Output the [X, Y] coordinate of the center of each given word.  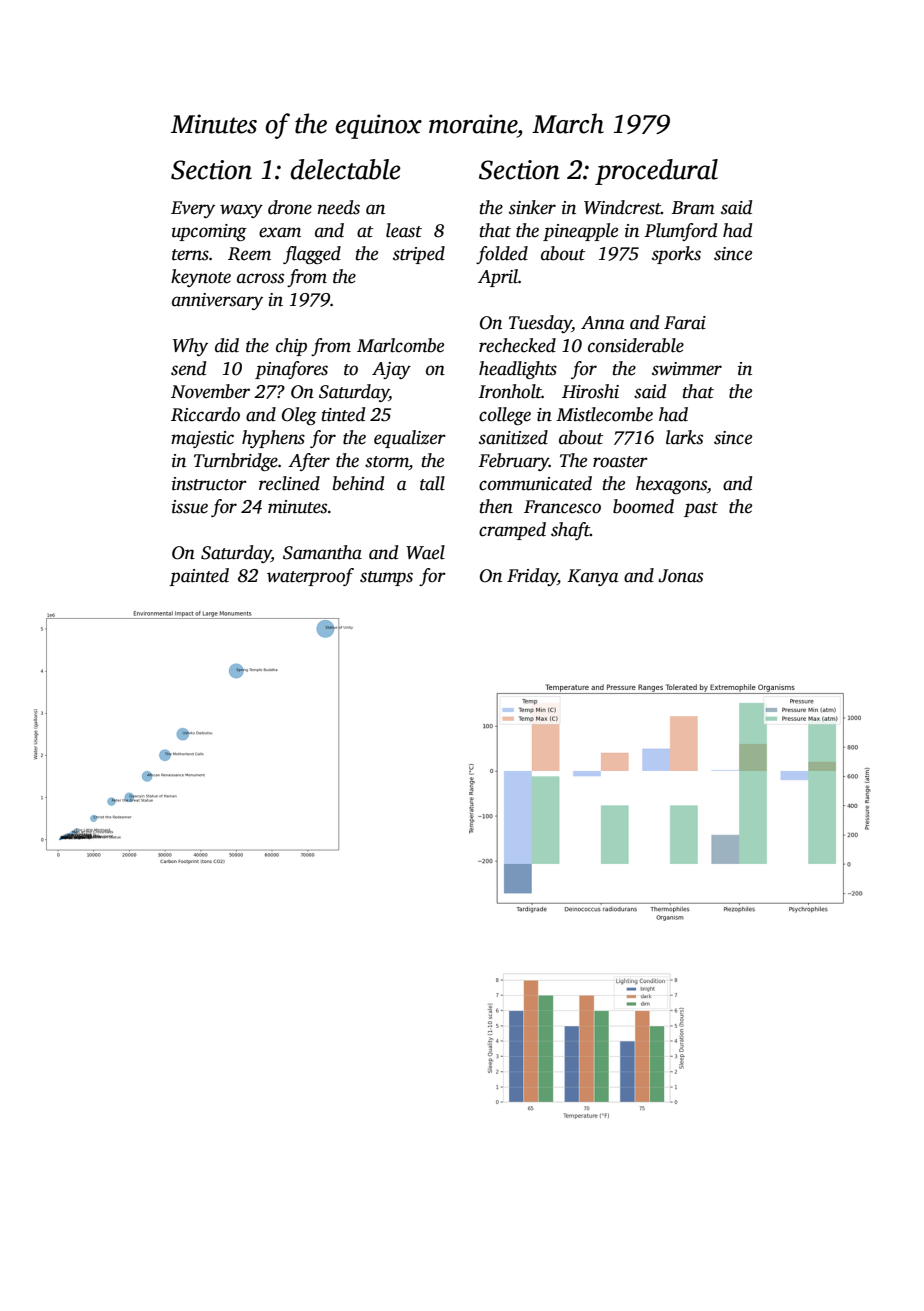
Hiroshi [590, 391]
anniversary [217, 301]
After [309, 462]
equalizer [410, 439]
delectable [346, 169]
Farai [685, 323]
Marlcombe [400, 345]
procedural [656, 172]
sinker [532, 207]
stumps [386, 578]
